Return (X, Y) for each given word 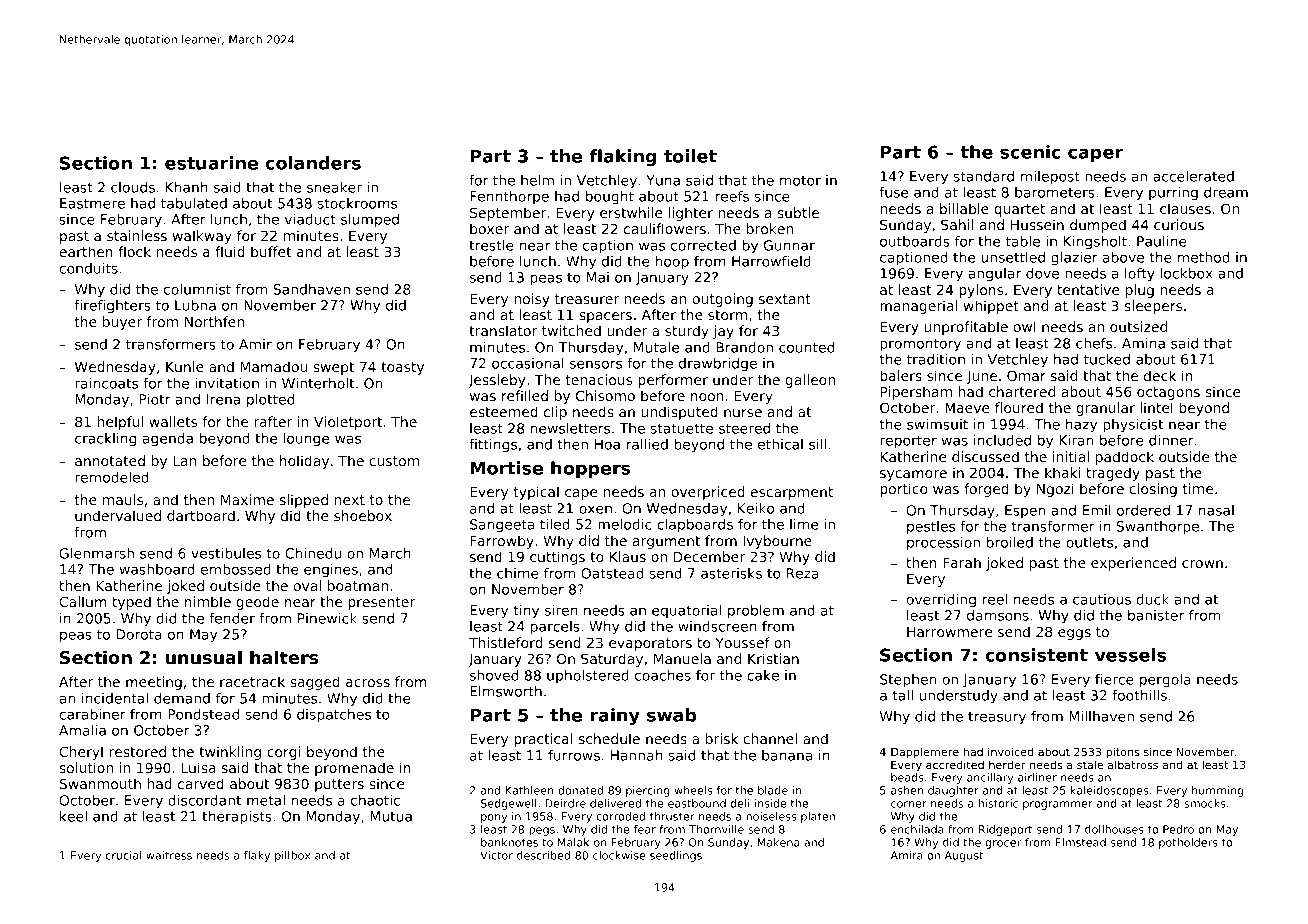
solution (86, 767)
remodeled (112, 477)
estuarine (211, 163)
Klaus (628, 556)
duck (1152, 599)
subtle (798, 212)
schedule (609, 738)
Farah (962, 562)
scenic (1030, 152)
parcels (555, 628)
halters (284, 657)
